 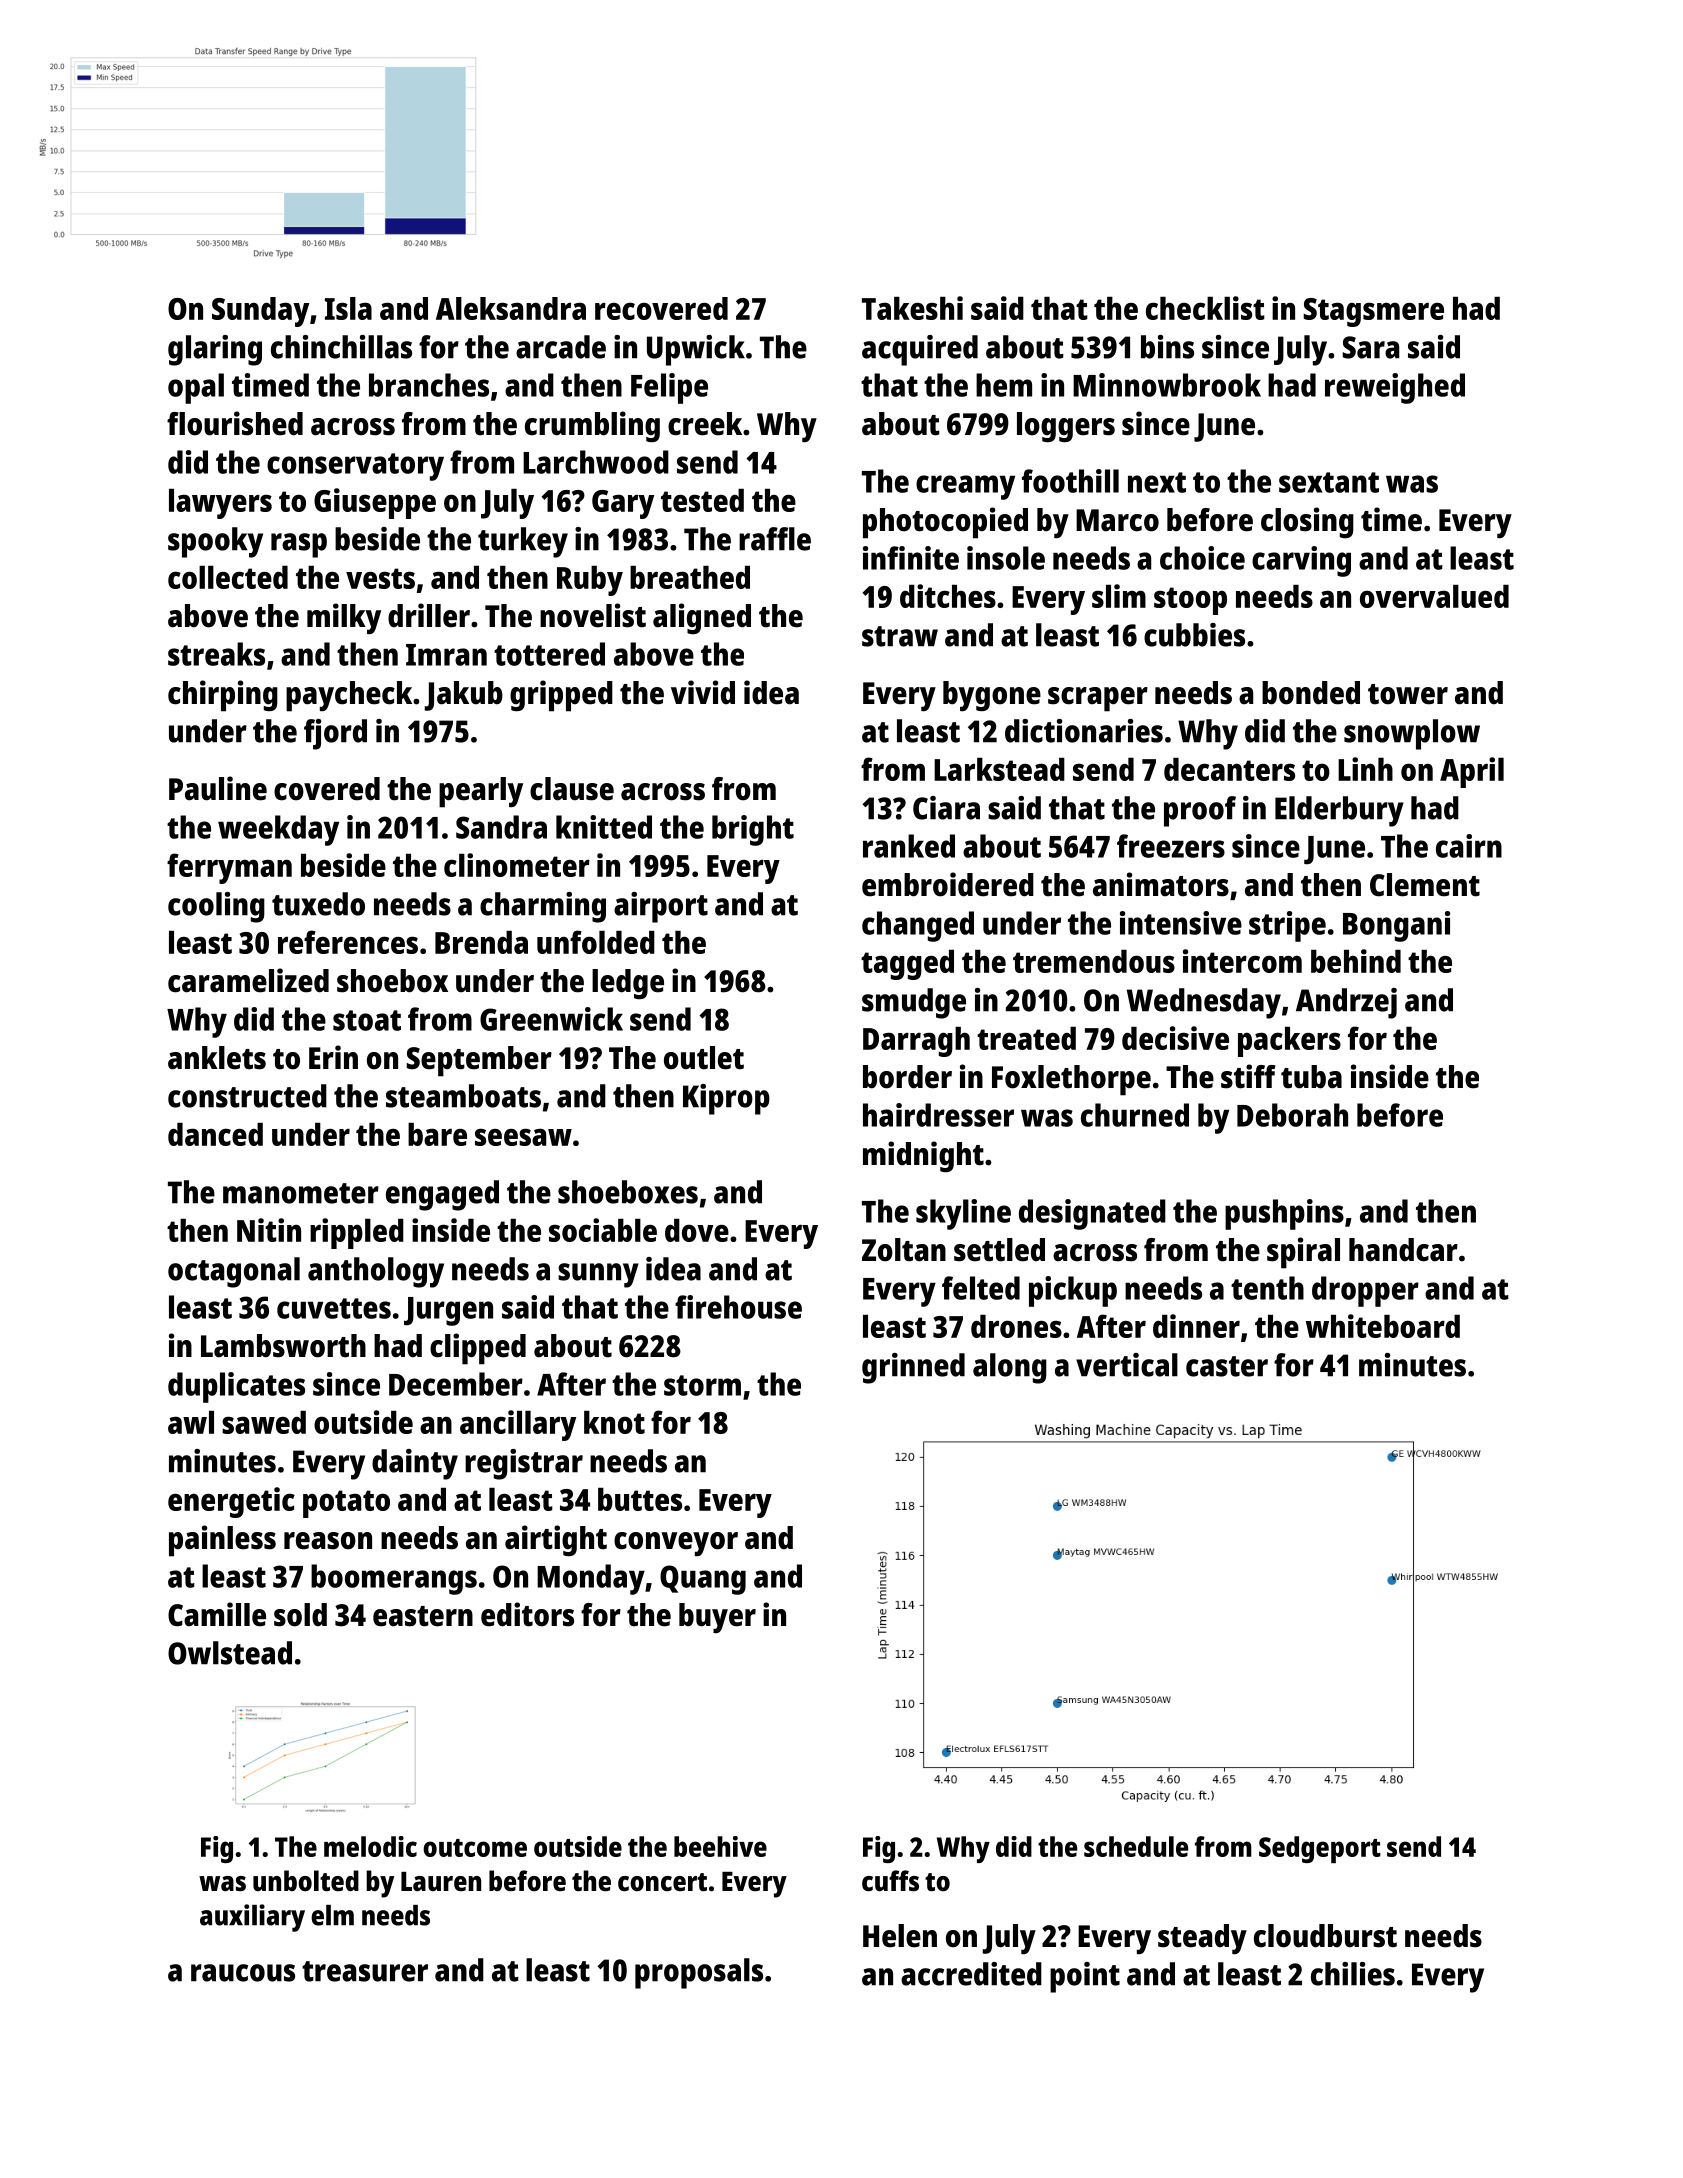 I want to click on octagonal, so click(x=234, y=1272).
